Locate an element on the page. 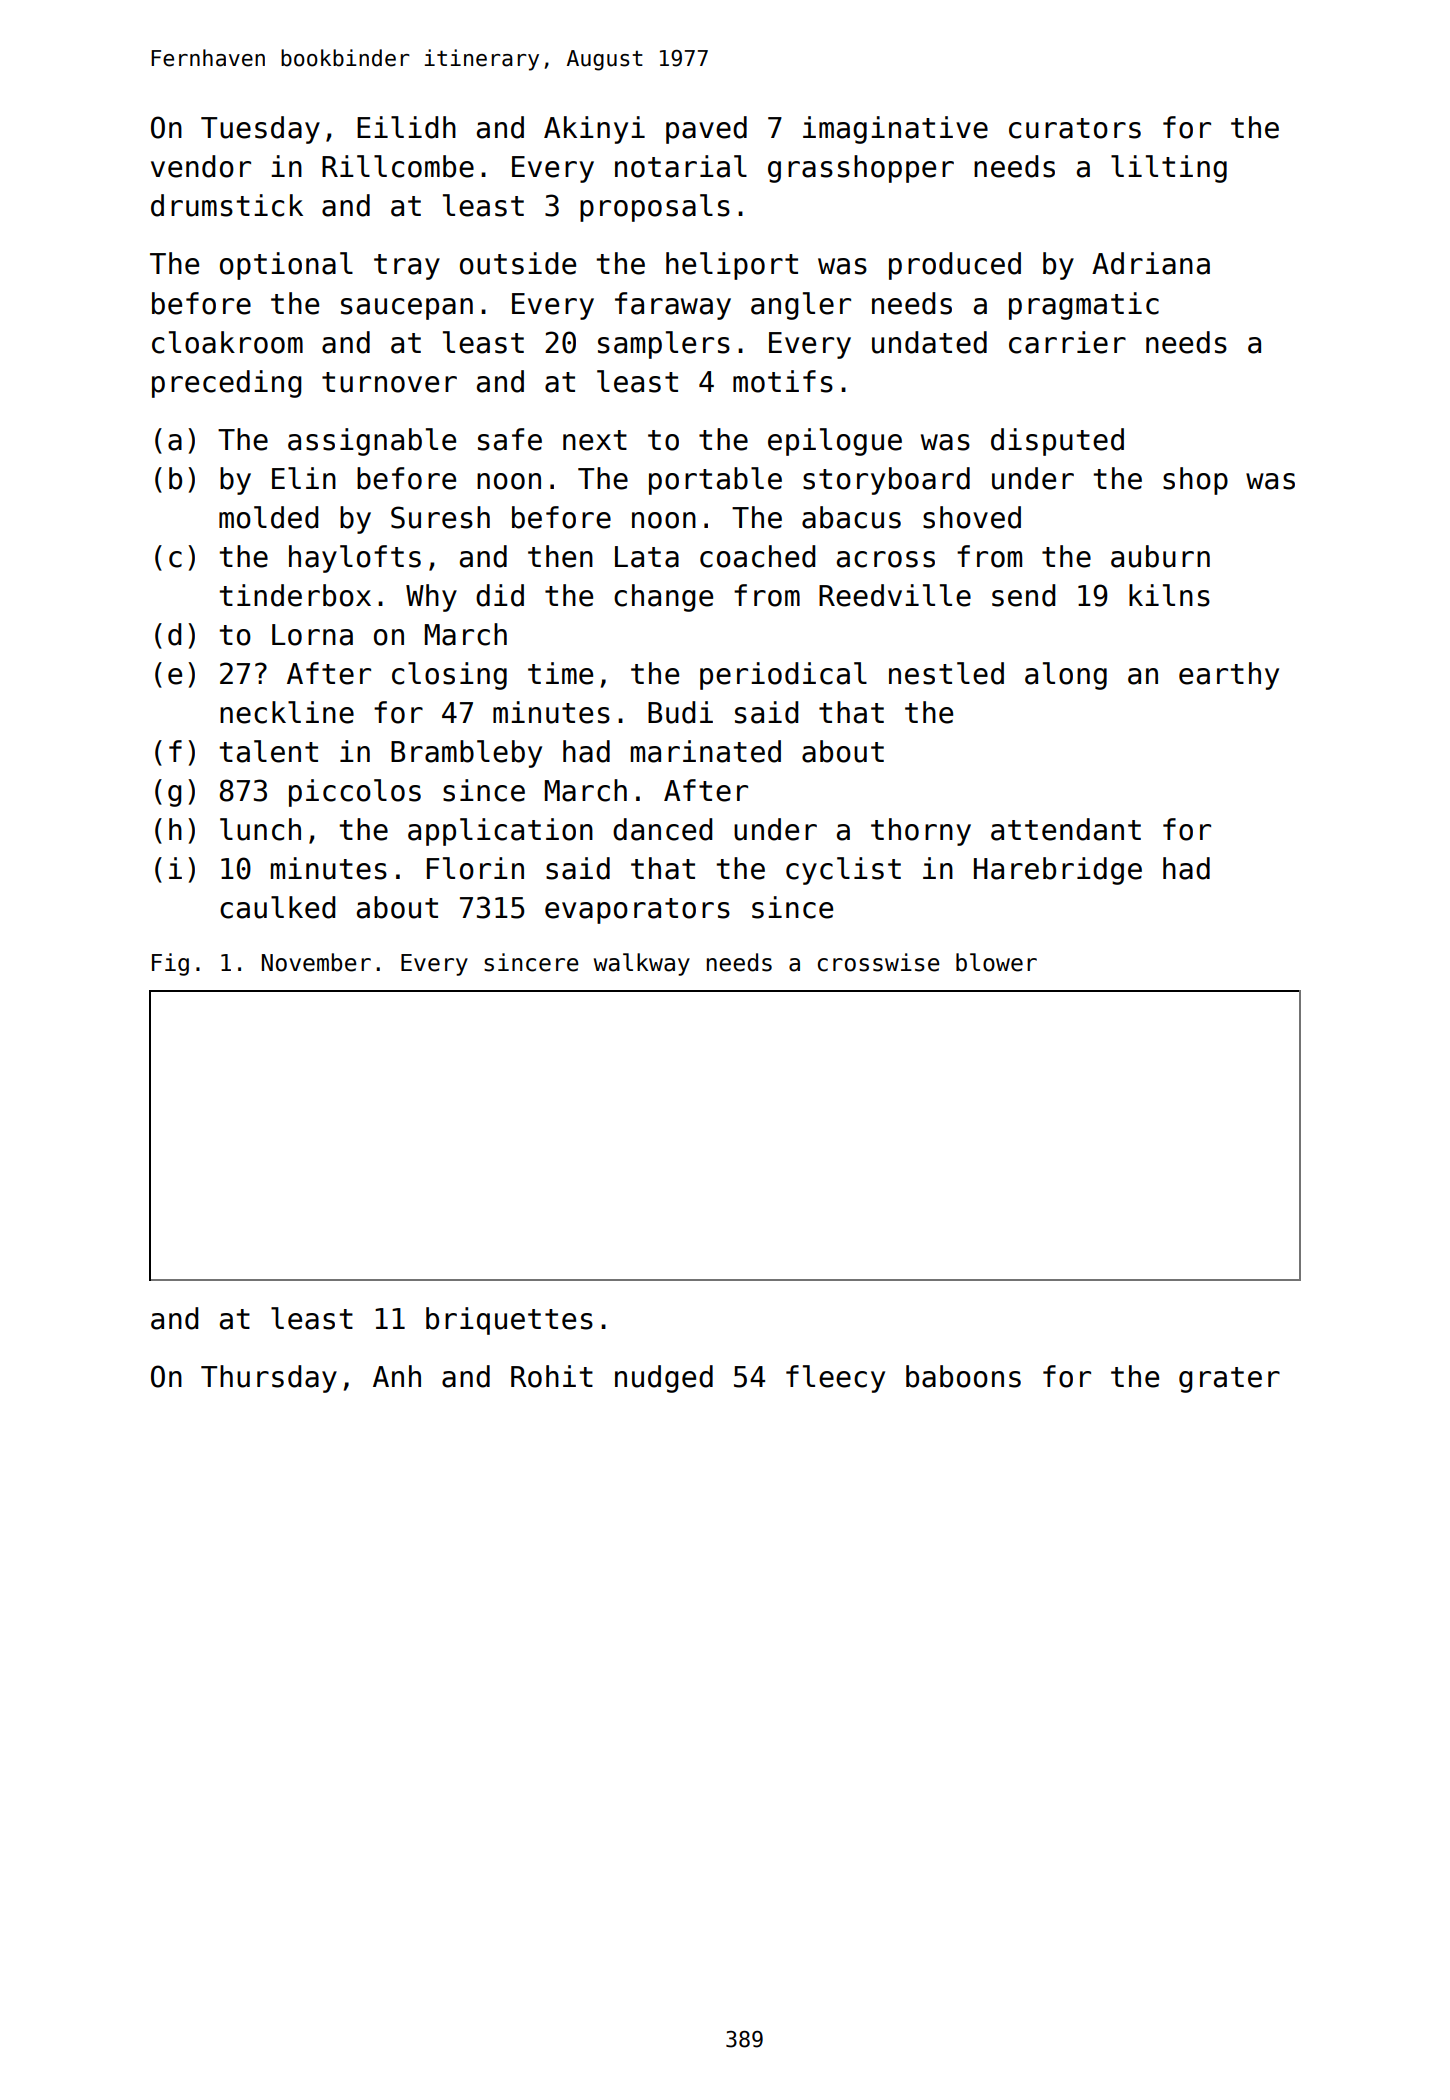  Eilidh is located at coordinates (406, 127).
